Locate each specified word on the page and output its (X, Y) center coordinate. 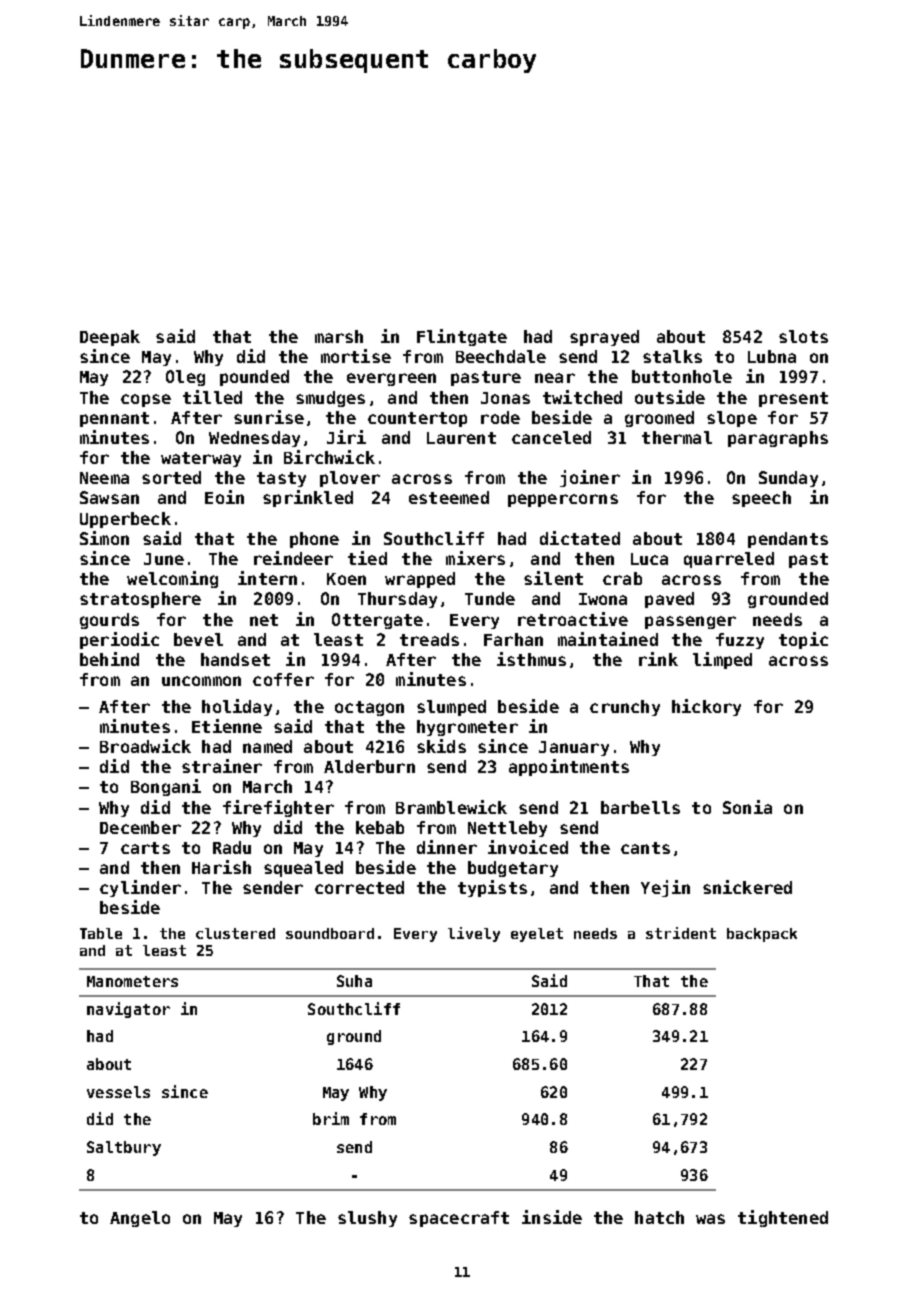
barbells (640, 807)
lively (474, 934)
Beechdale (501, 356)
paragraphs (778, 439)
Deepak (110, 338)
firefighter (278, 808)
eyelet (537, 935)
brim (331, 1118)
